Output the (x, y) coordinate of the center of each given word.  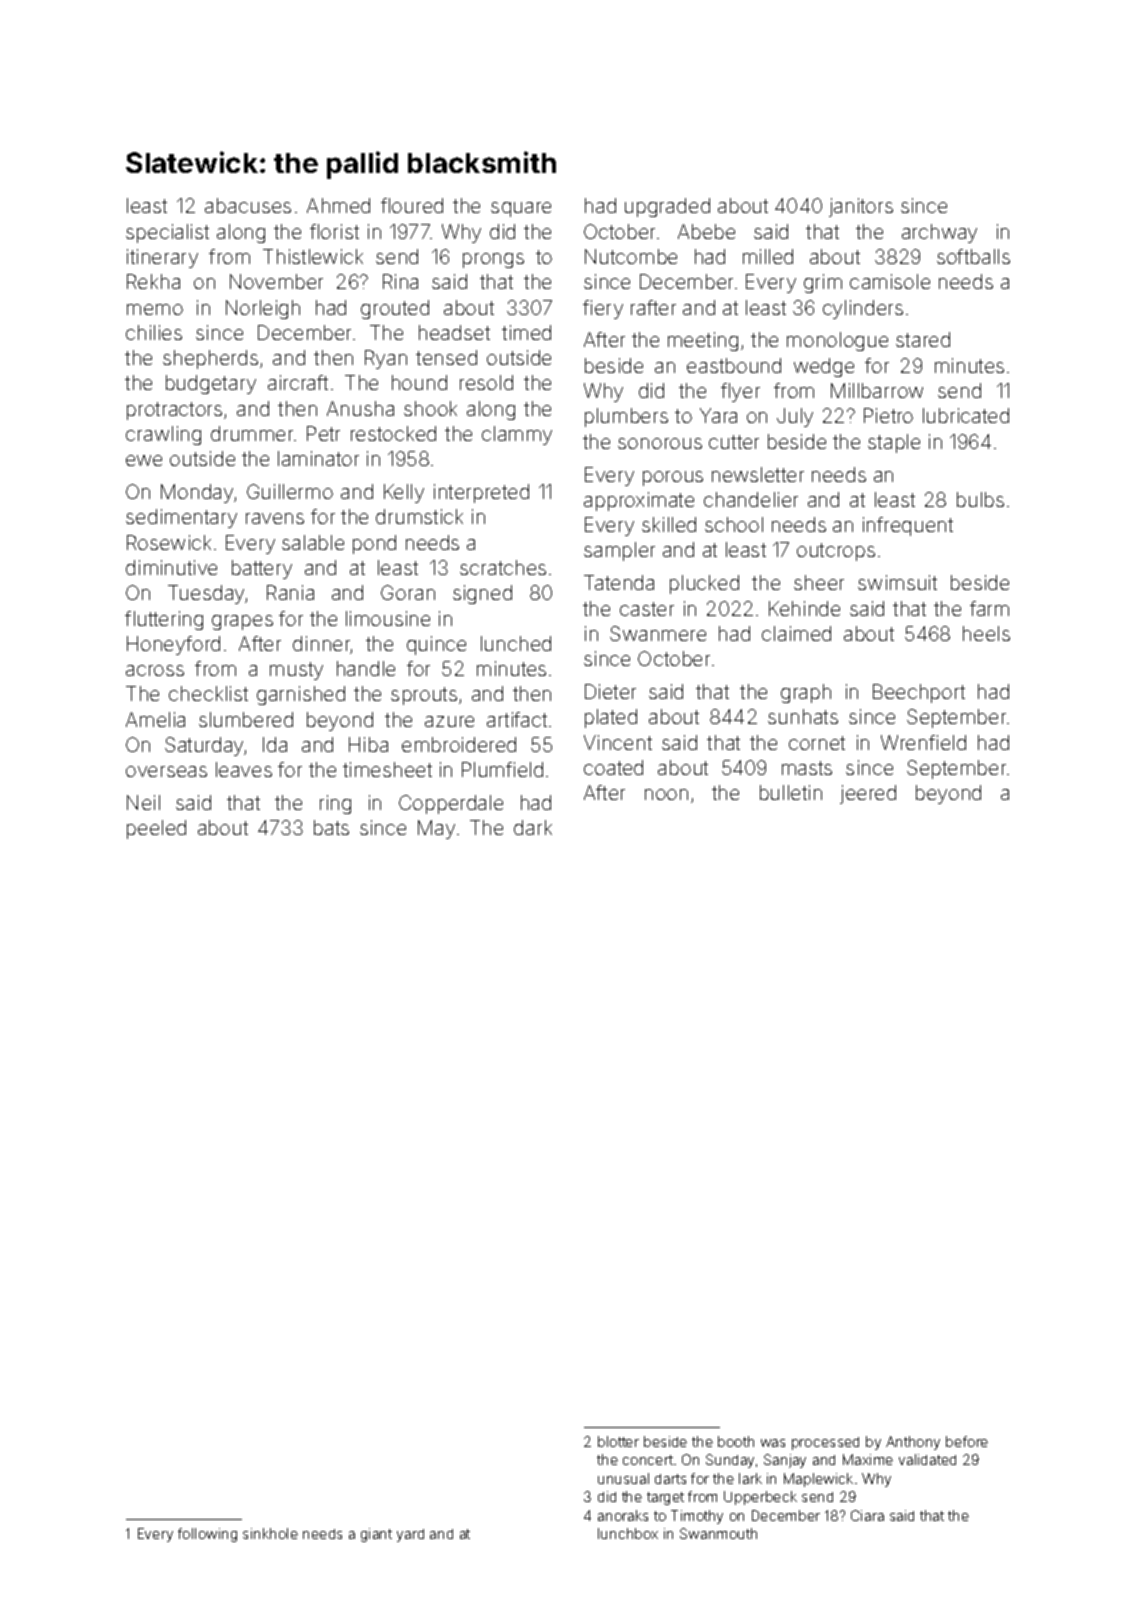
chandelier (751, 499)
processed (825, 1443)
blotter (618, 1441)
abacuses (248, 205)
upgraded (667, 207)
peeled (156, 829)
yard (410, 1535)
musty (296, 671)
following (207, 1535)
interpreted (481, 493)
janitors (861, 207)
